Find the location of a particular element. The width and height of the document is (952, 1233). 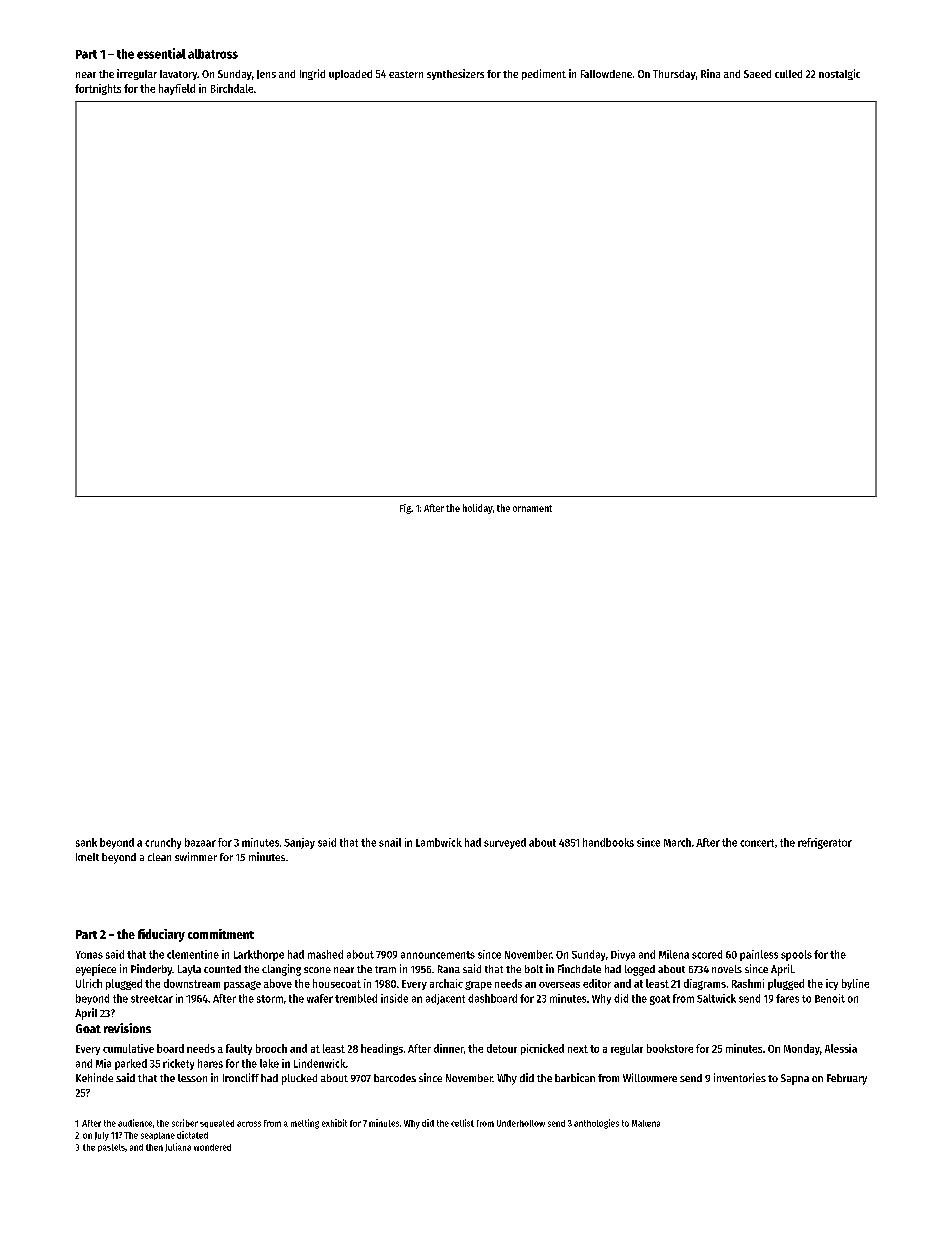

cellist is located at coordinates (462, 1123).
